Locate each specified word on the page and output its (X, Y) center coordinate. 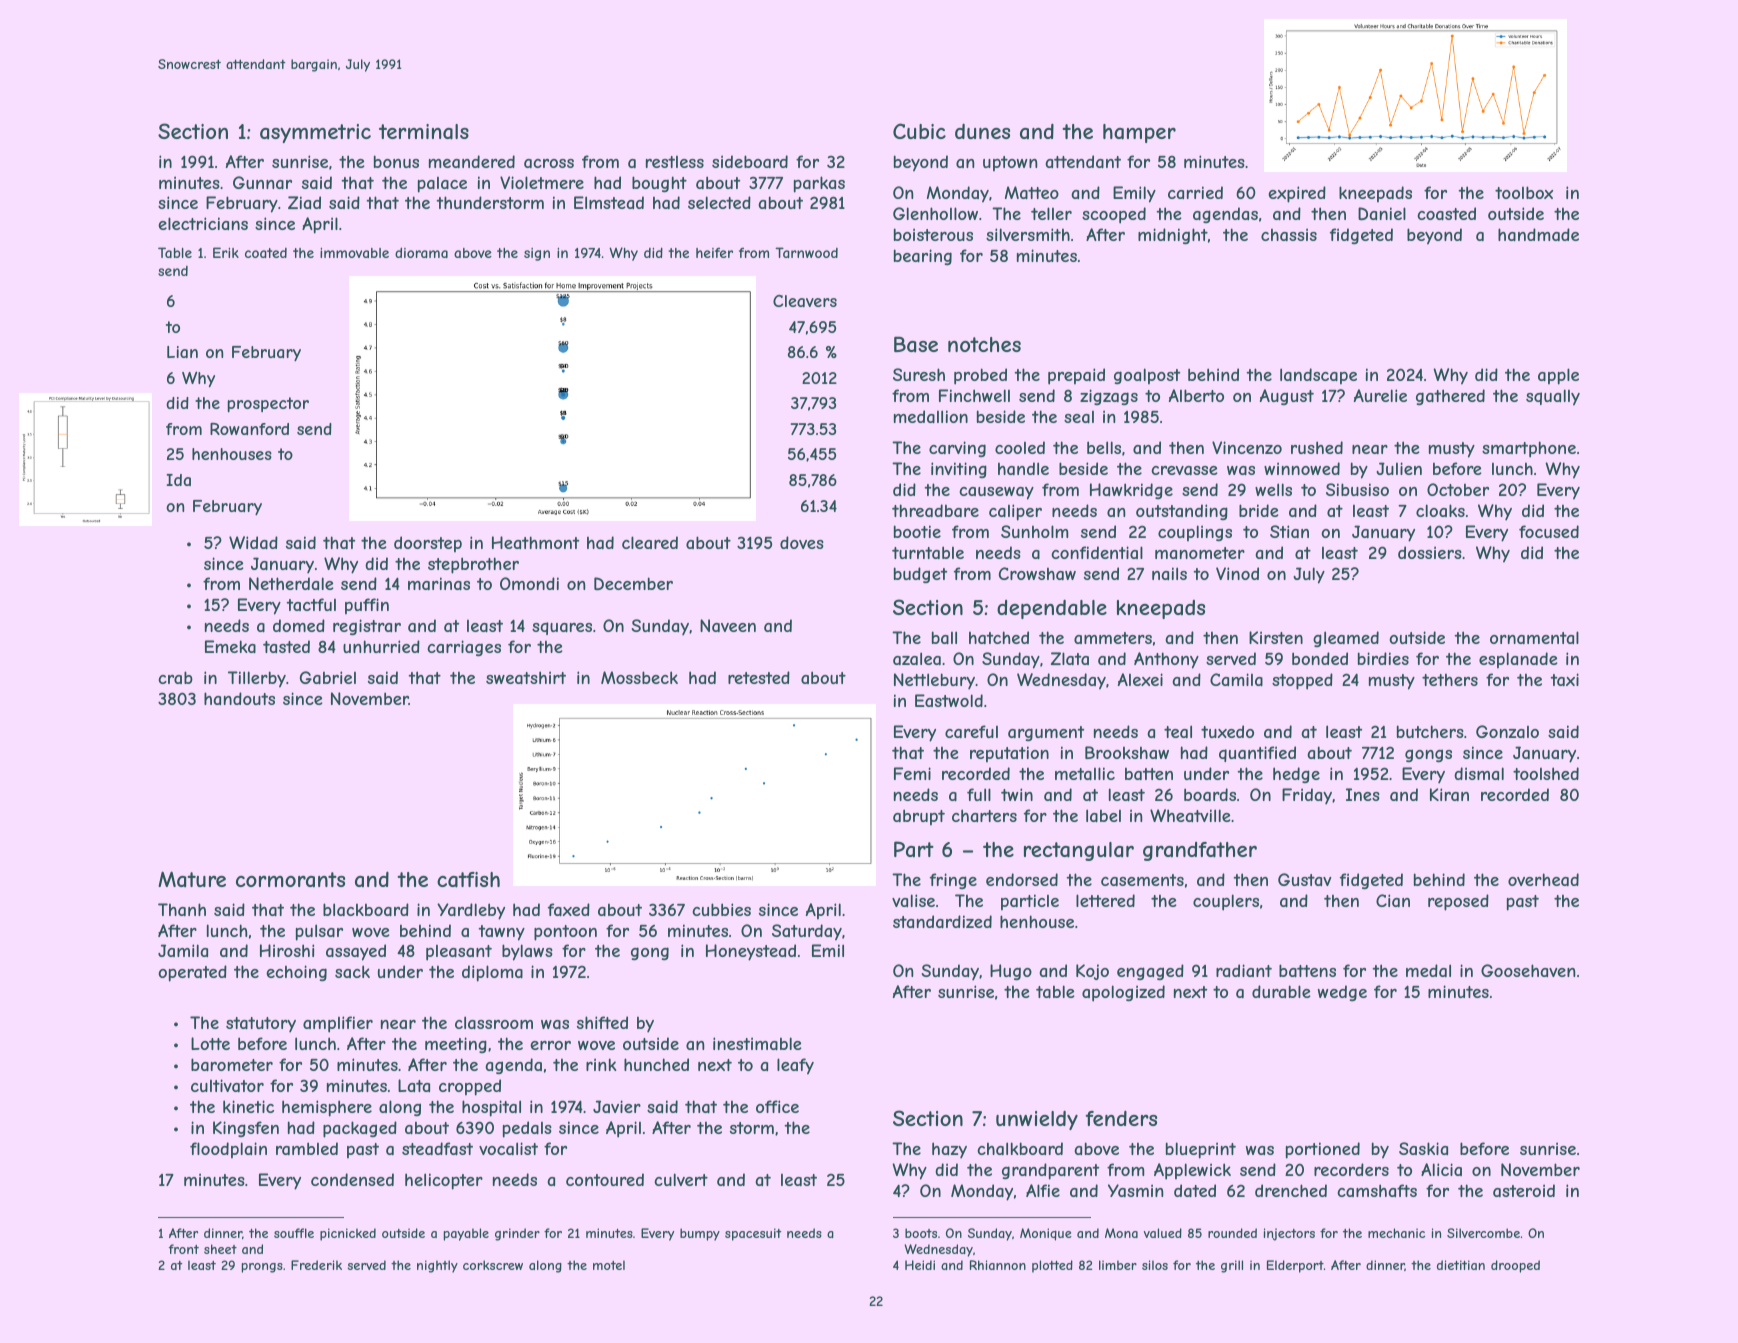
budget (920, 575)
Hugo (1011, 972)
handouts (239, 698)
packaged (360, 1129)
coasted (1446, 213)
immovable (354, 253)
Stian (1289, 531)
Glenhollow (935, 213)
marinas (439, 583)
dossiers (1430, 552)
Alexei (1140, 679)
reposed (1458, 902)
